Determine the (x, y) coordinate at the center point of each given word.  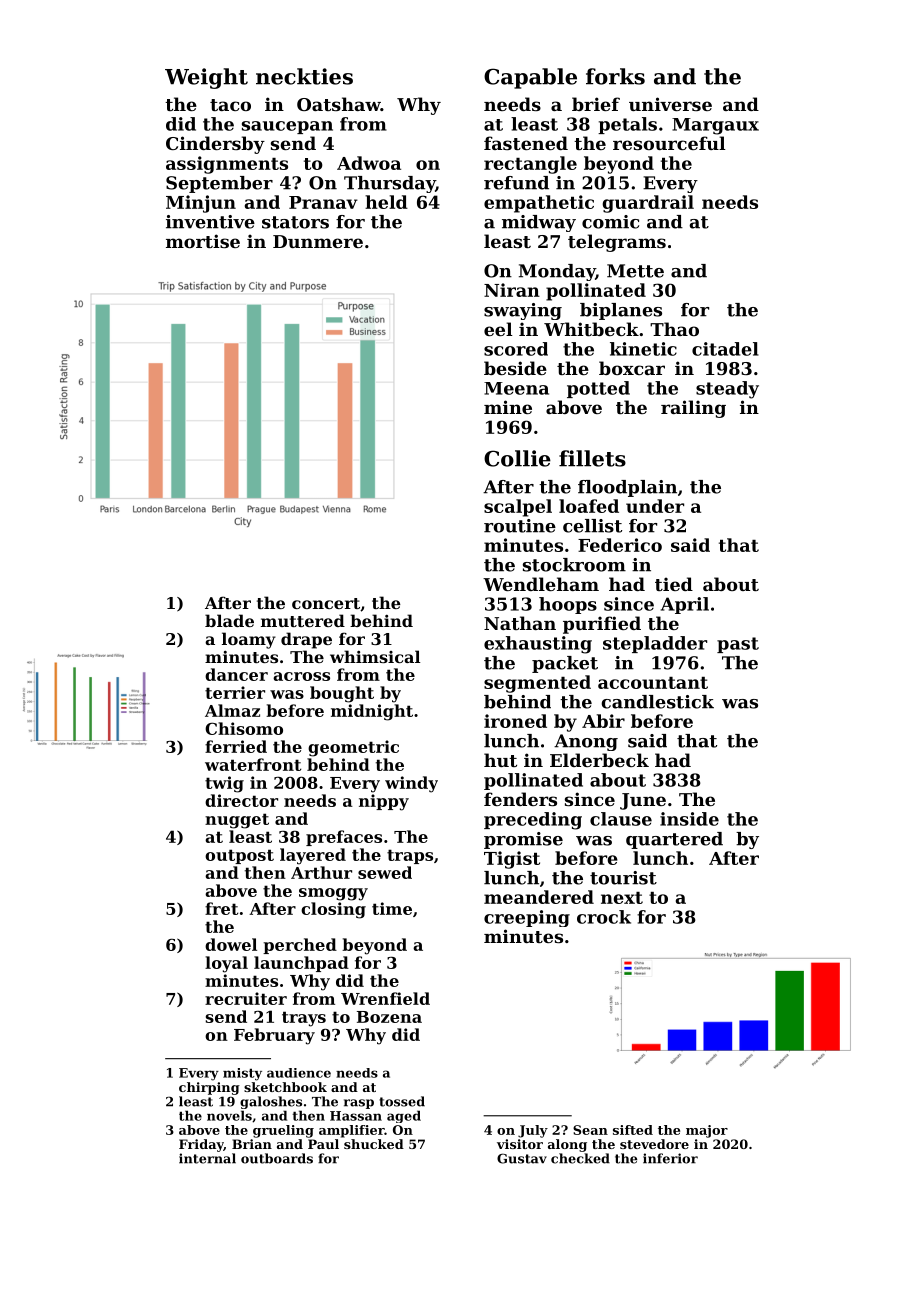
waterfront (253, 764)
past (738, 645)
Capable (530, 78)
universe (670, 104)
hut (500, 760)
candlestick (657, 702)
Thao (674, 329)
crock (604, 917)
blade (229, 620)
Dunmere (318, 241)
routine (520, 526)
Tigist (512, 860)
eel (498, 329)
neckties (304, 76)
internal (207, 1158)
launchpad (301, 964)
